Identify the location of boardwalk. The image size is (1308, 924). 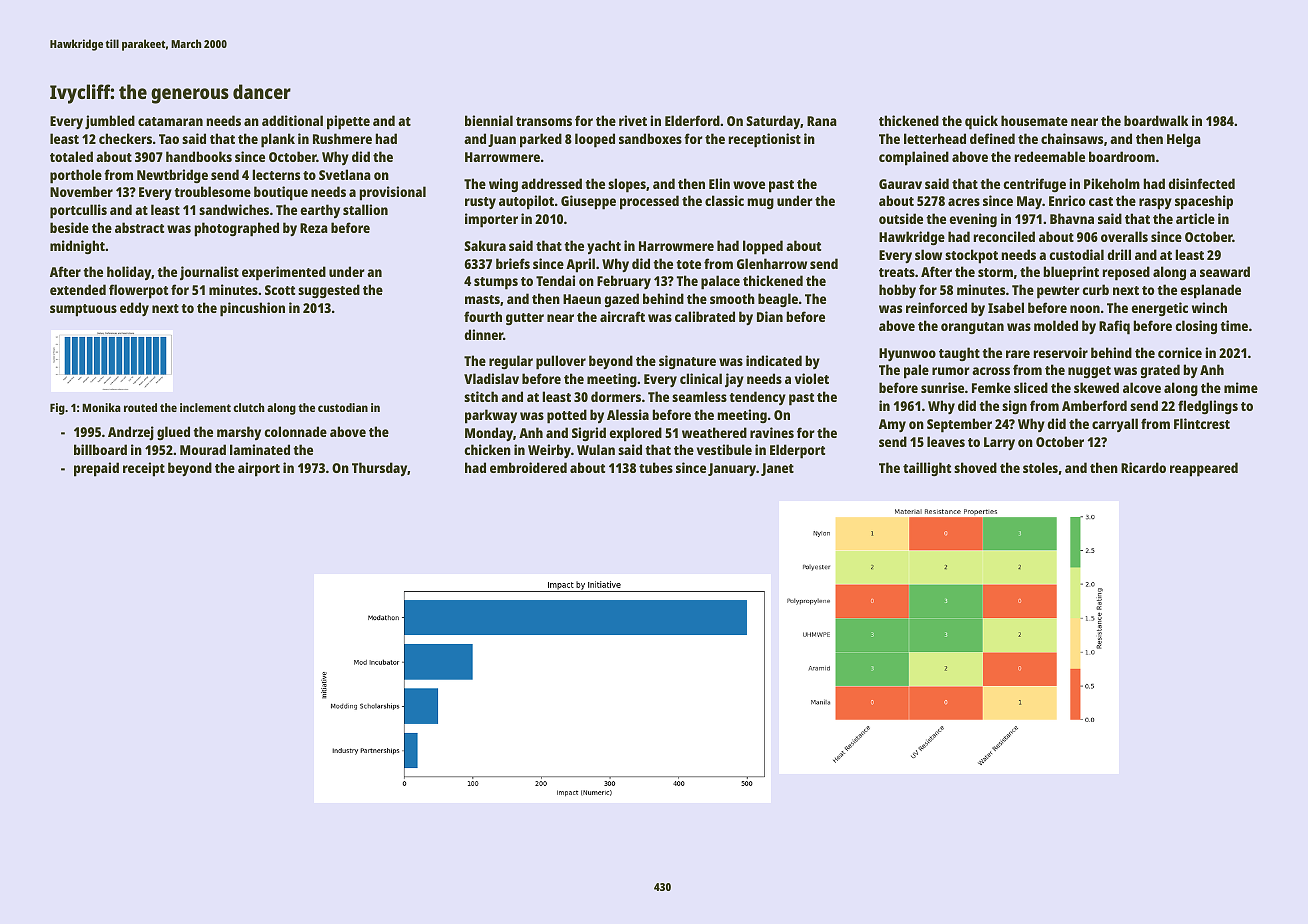
(1156, 120).
